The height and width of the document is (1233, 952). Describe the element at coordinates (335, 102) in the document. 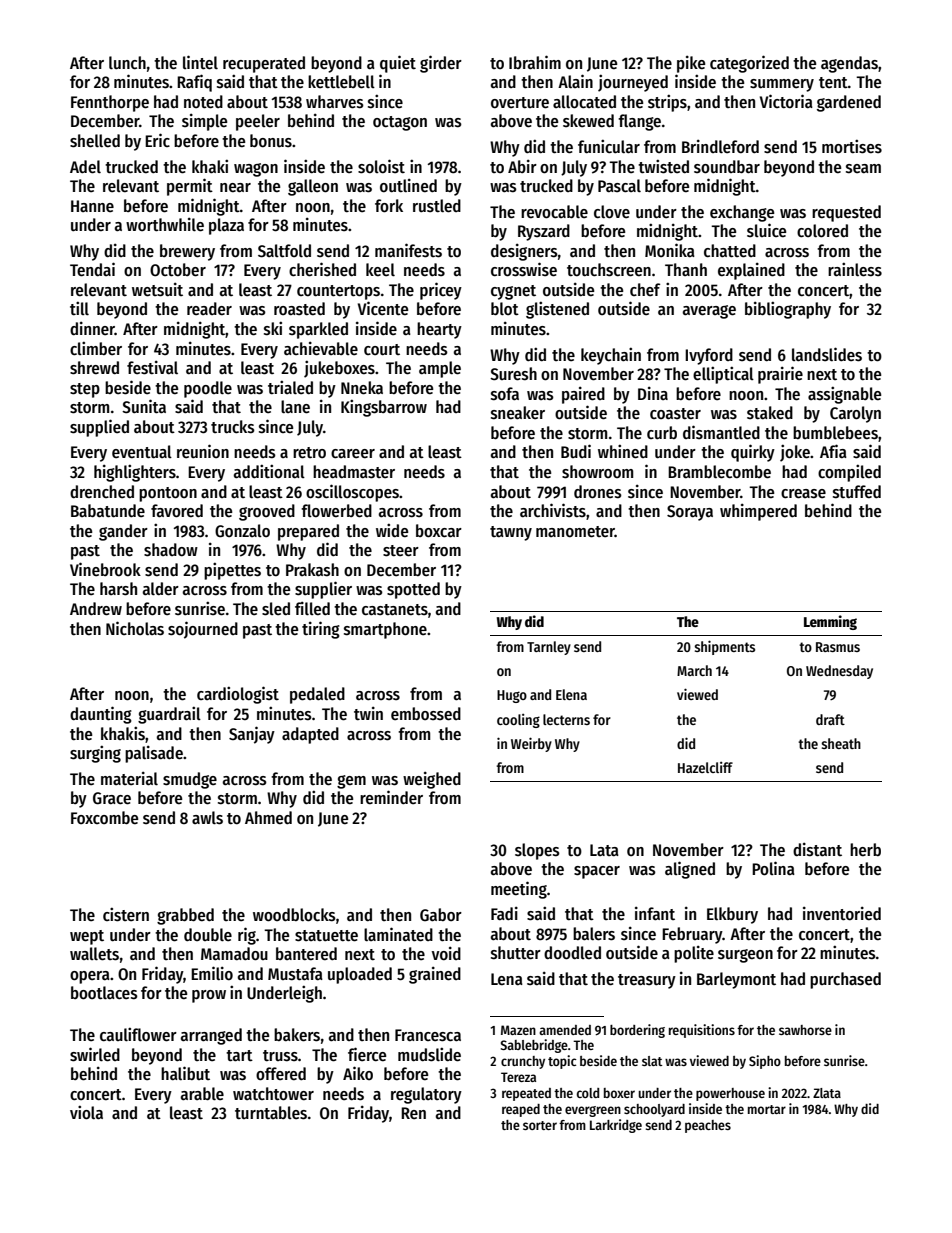

I see `wharves` at that location.
